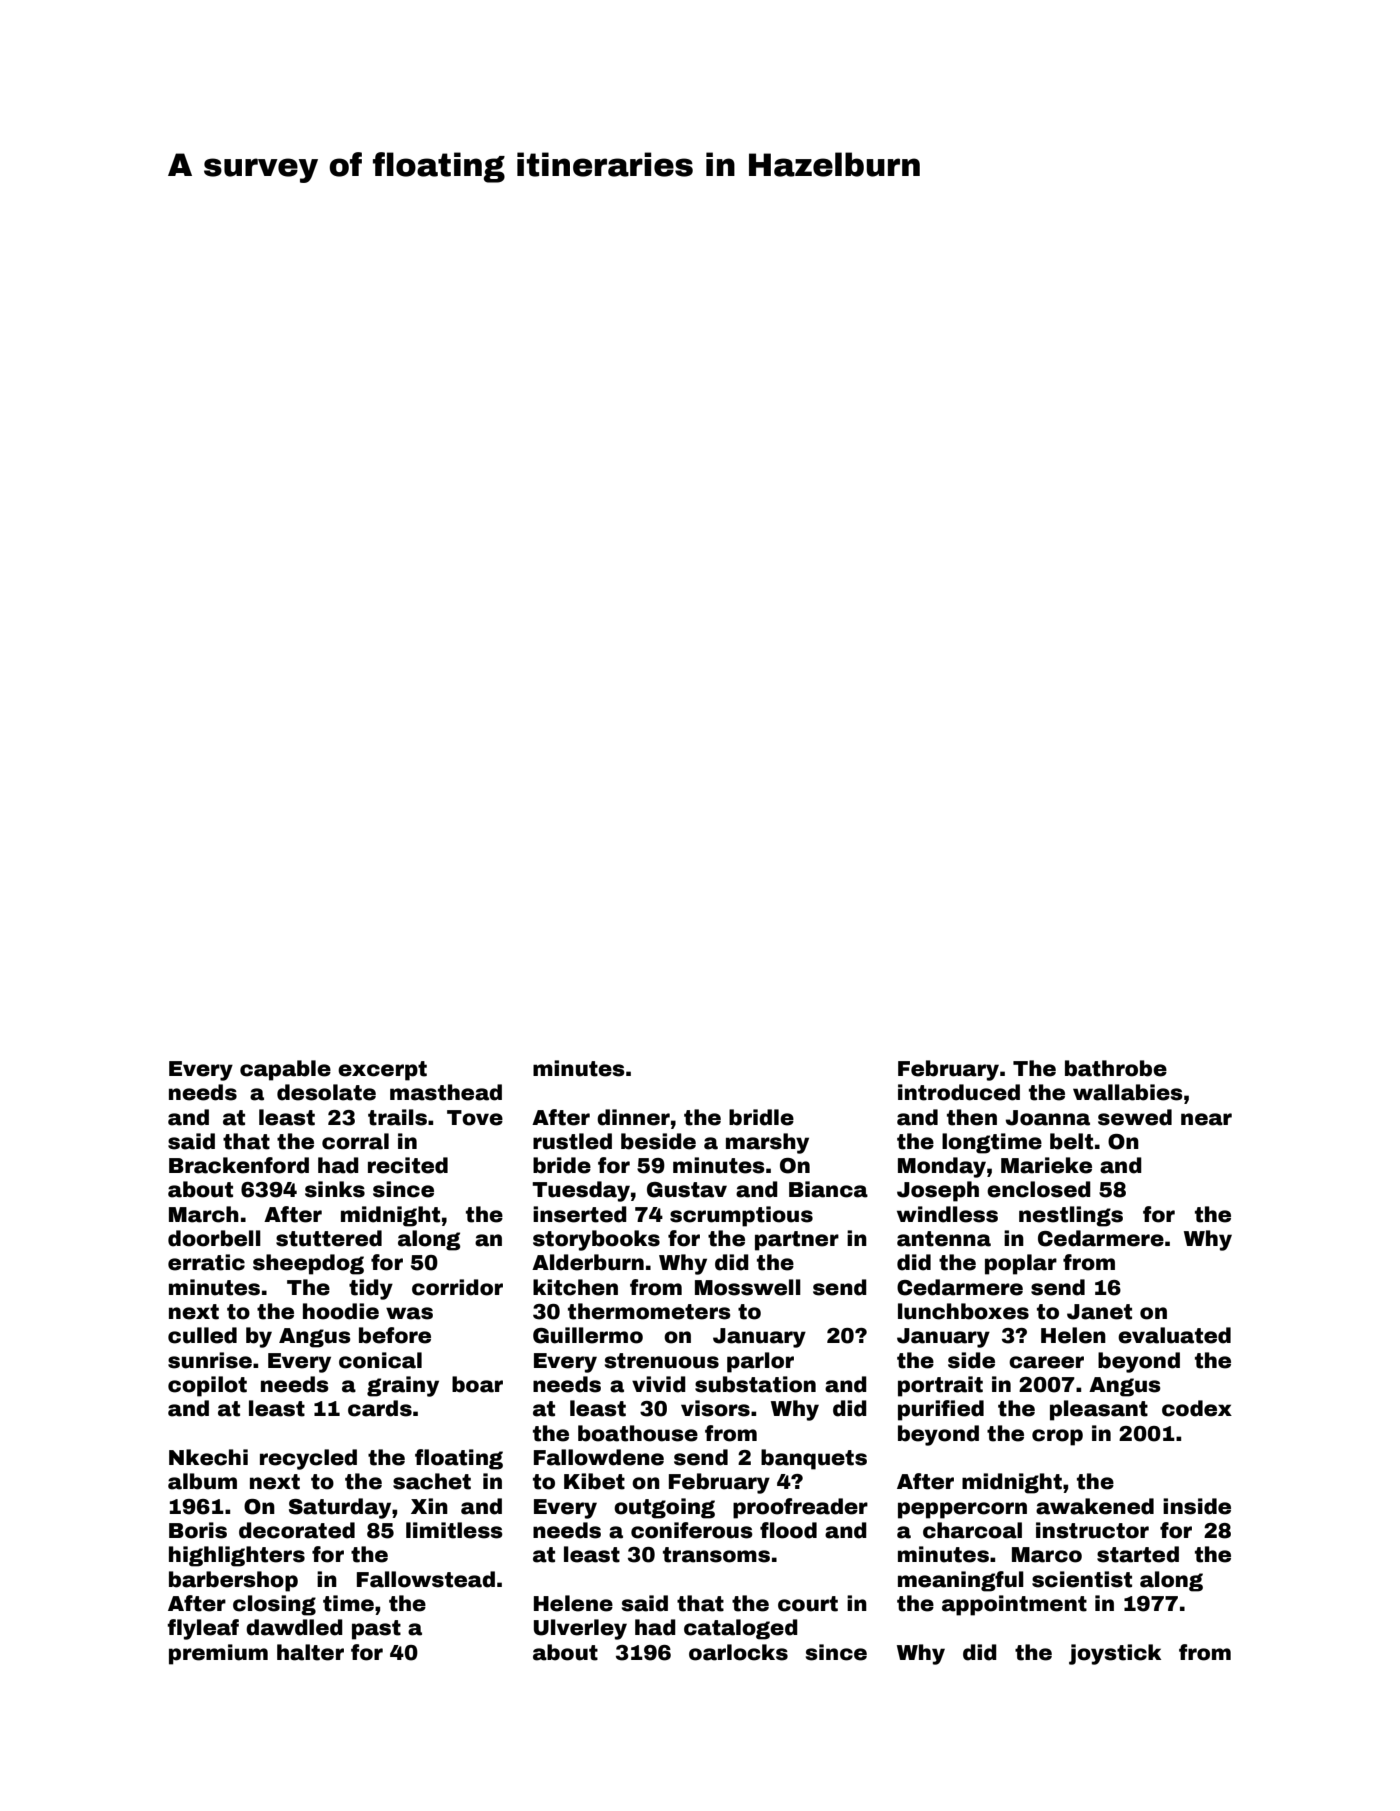 This screenshot has height=1811, width=1400. What do you see at coordinates (741, 1629) in the screenshot?
I see `cataloged` at bounding box center [741, 1629].
